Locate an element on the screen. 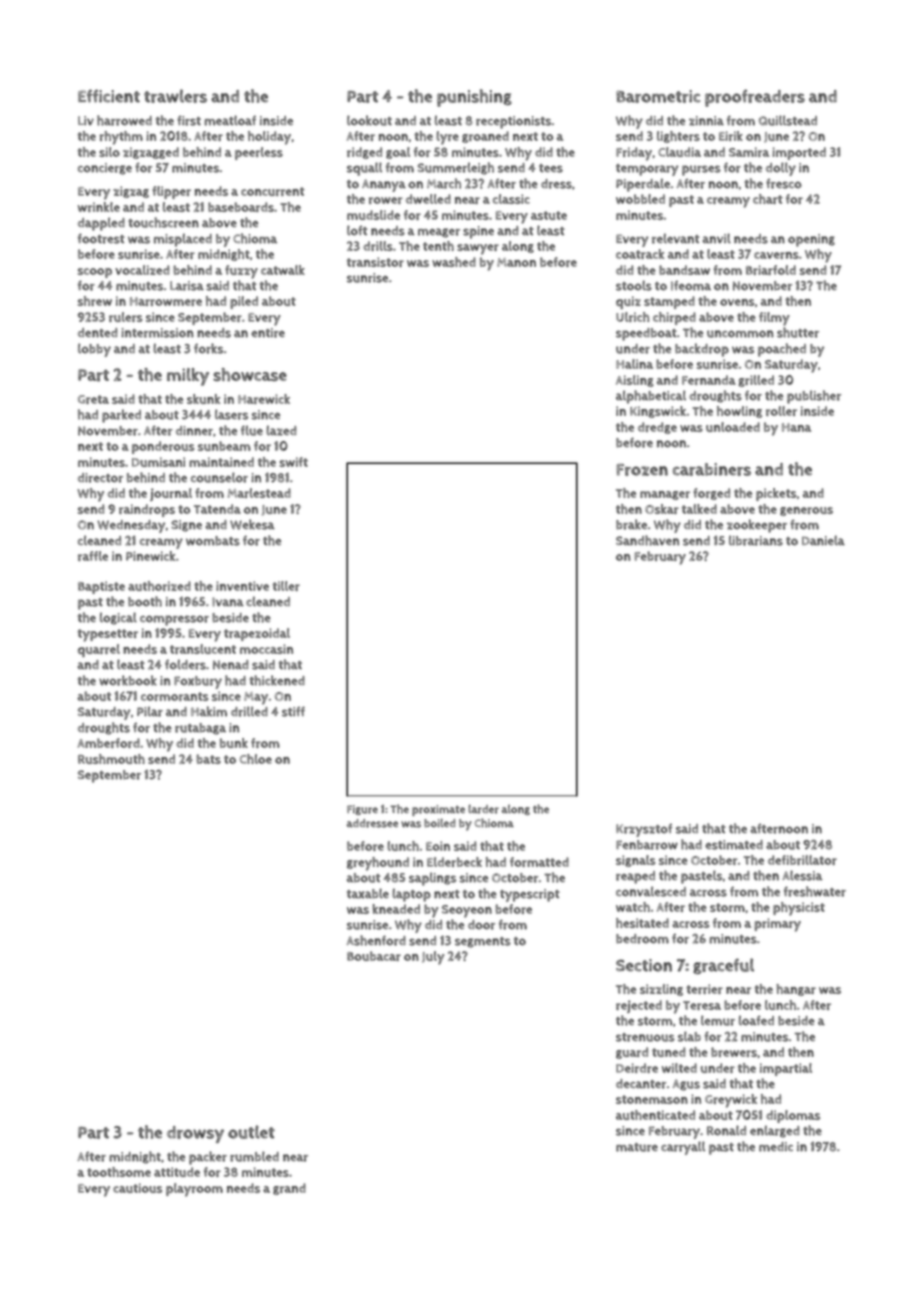 Image resolution: width=924 pixels, height=1308 pixels. Wekesa is located at coordinates (252, 524).
